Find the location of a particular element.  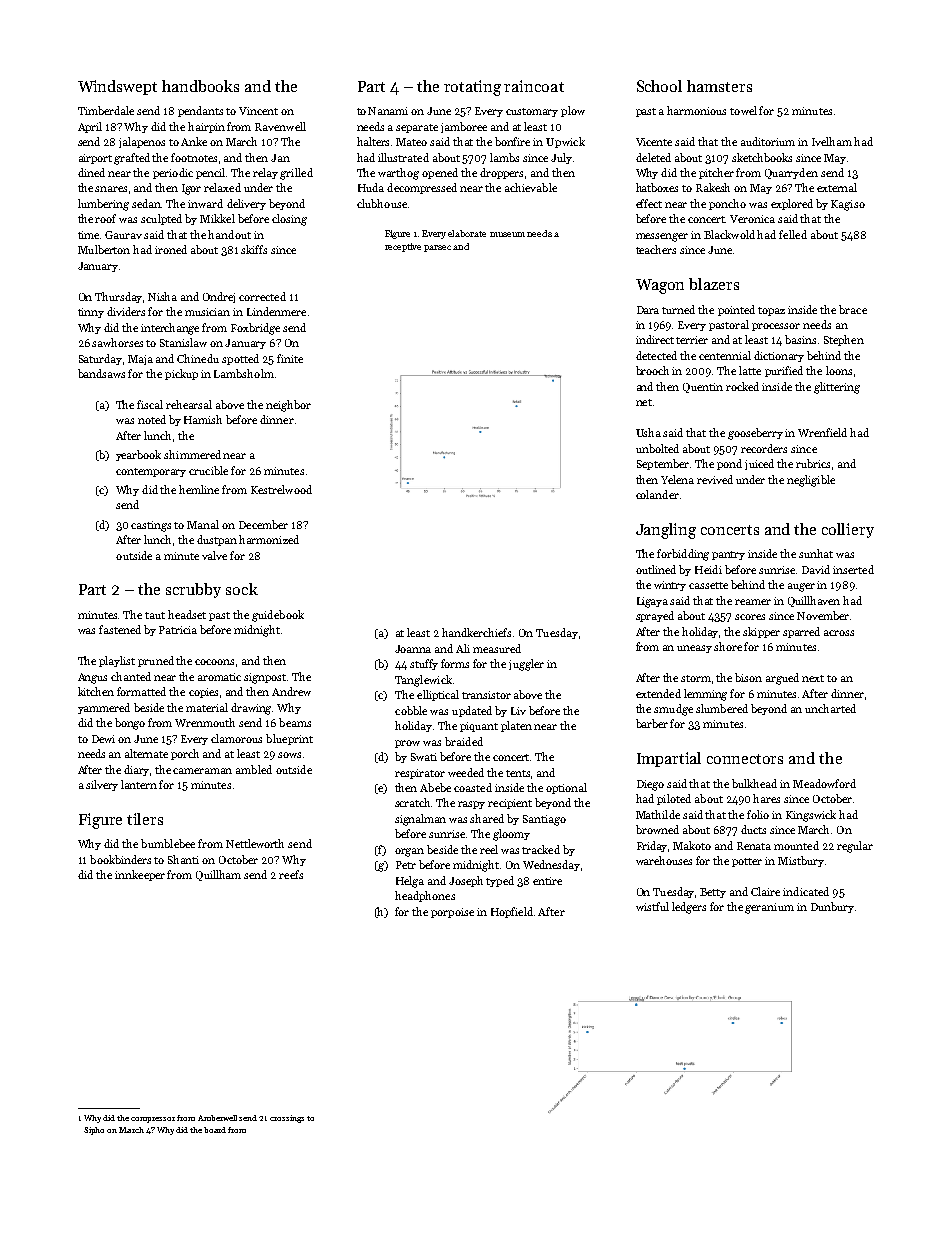

Windswept is located at coordinates (117, 87).
